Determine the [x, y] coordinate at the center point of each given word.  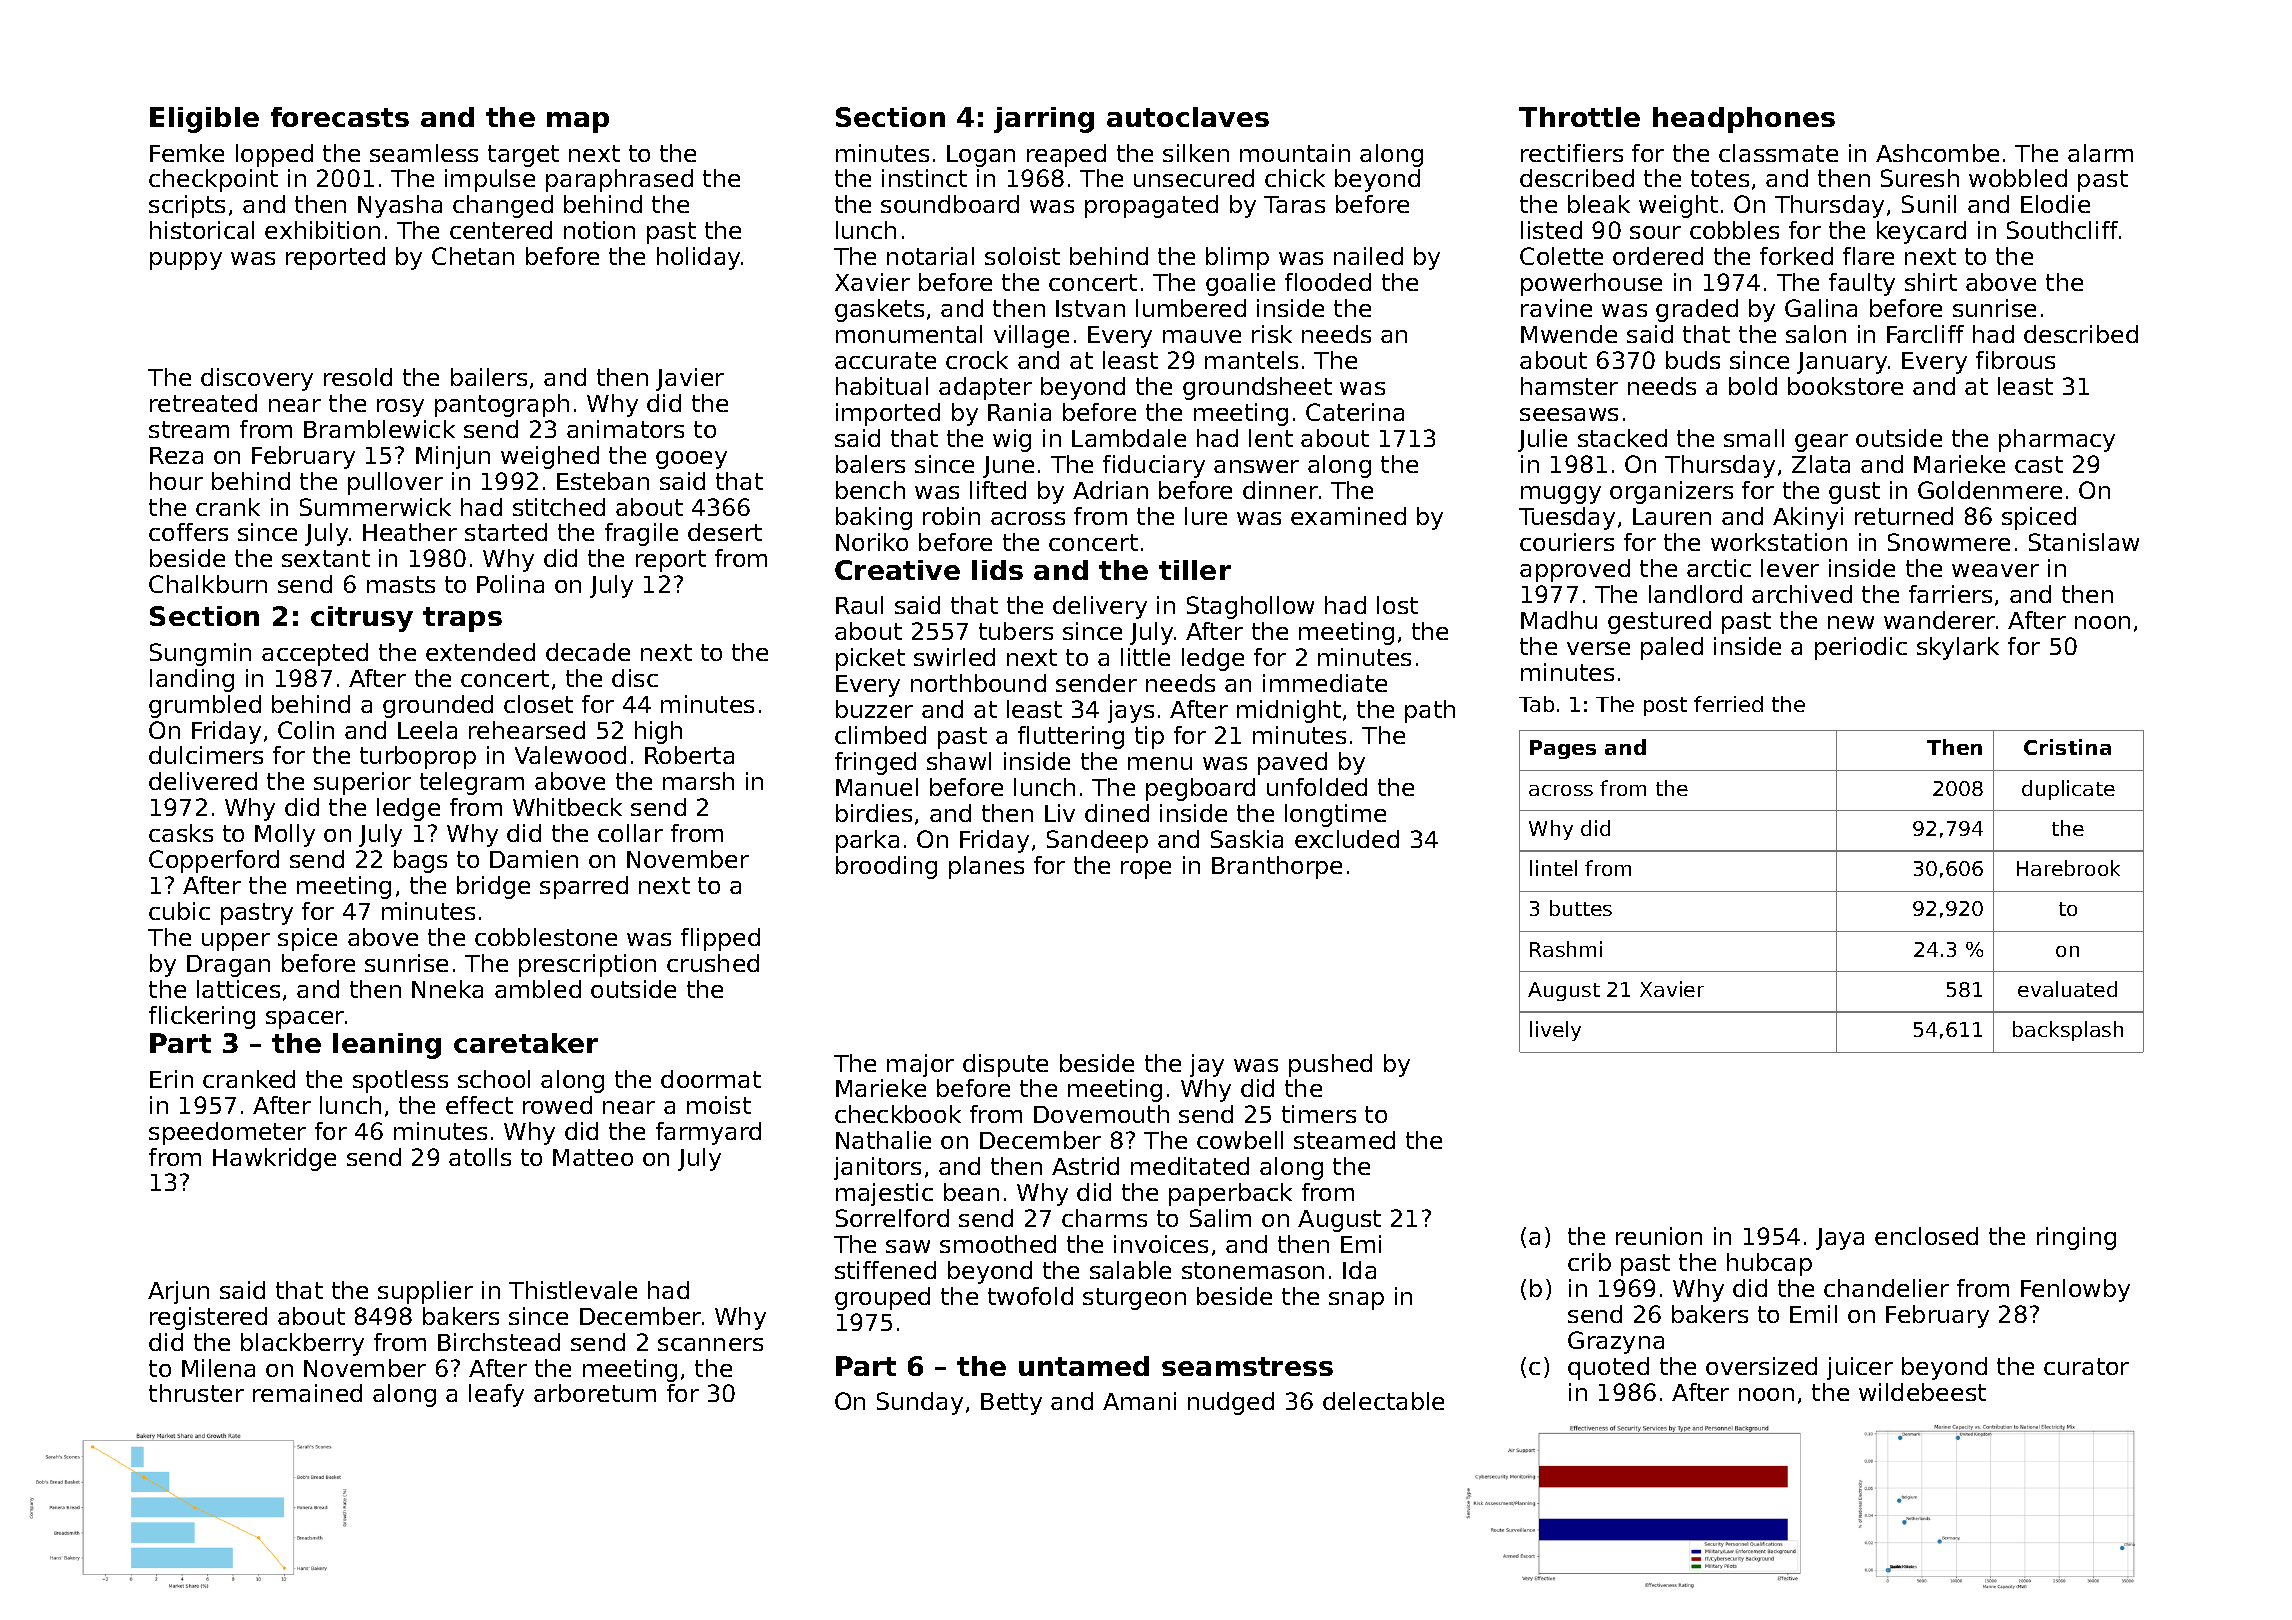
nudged [1231, 1403]
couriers [1567, 542]
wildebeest [1922, 1392]
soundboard [950, 204]
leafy [496, 1395]
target [523, 156]
